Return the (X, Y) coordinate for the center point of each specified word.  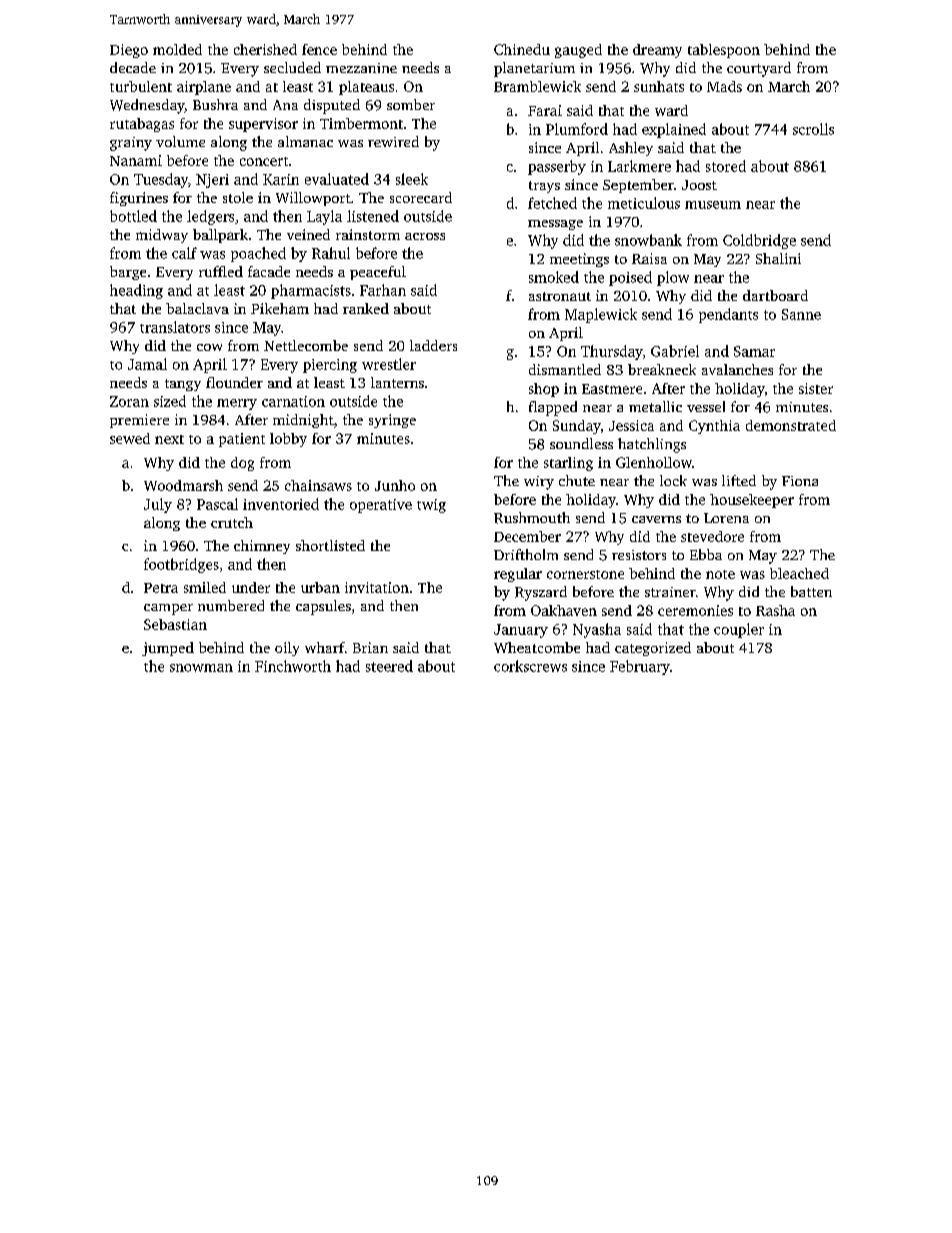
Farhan (383, 290)
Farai (545, 110)
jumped (168, 649)
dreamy (657, 51)
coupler (739, 630)
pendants (728, 315)
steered (389, 666)
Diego (129, 51)
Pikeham (280, 308)
